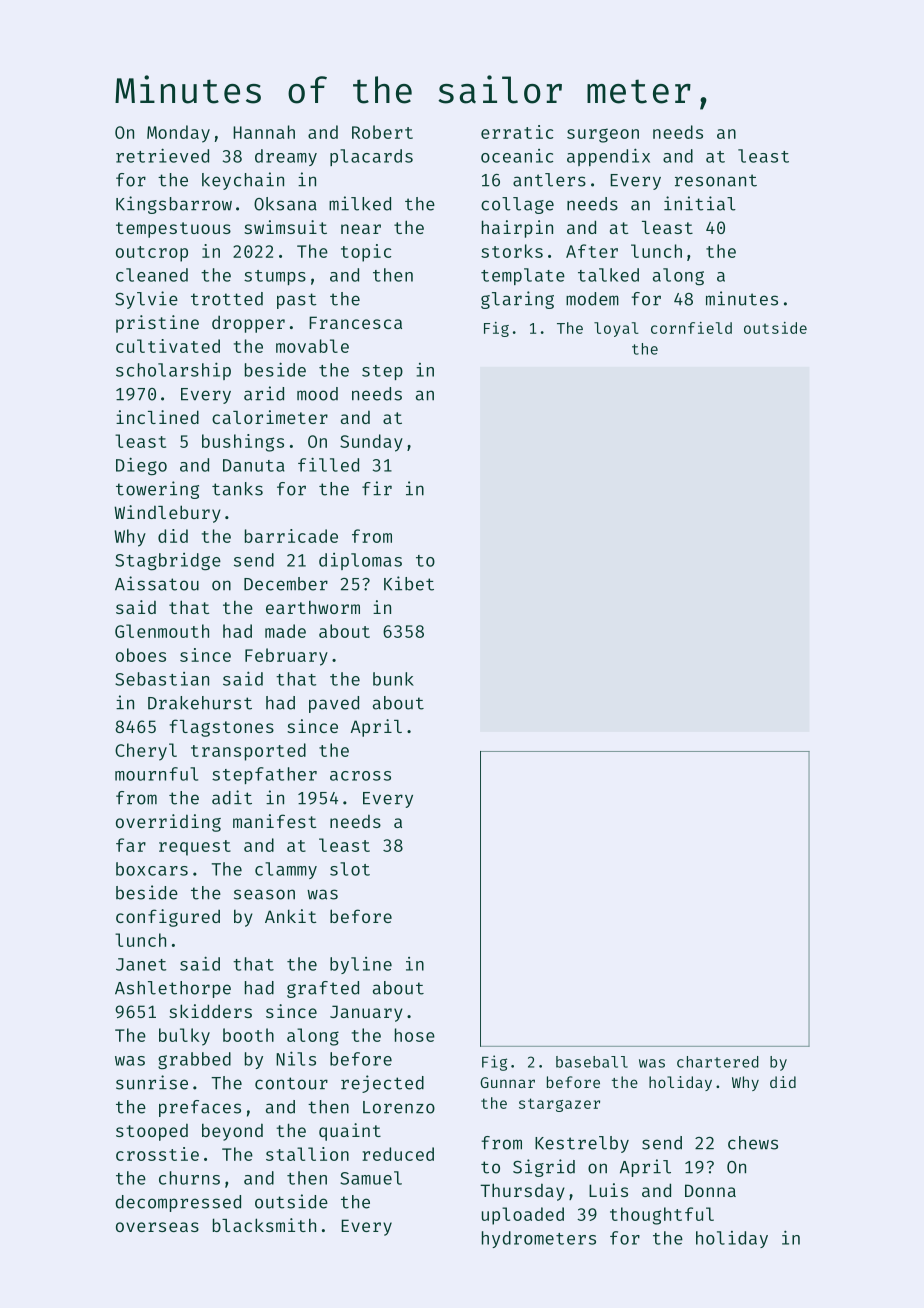 This image has height=1308, width=924. What do you see at coordinates (517, 300) in the image?
I see `glaring` at bounding box center [517, 300].
